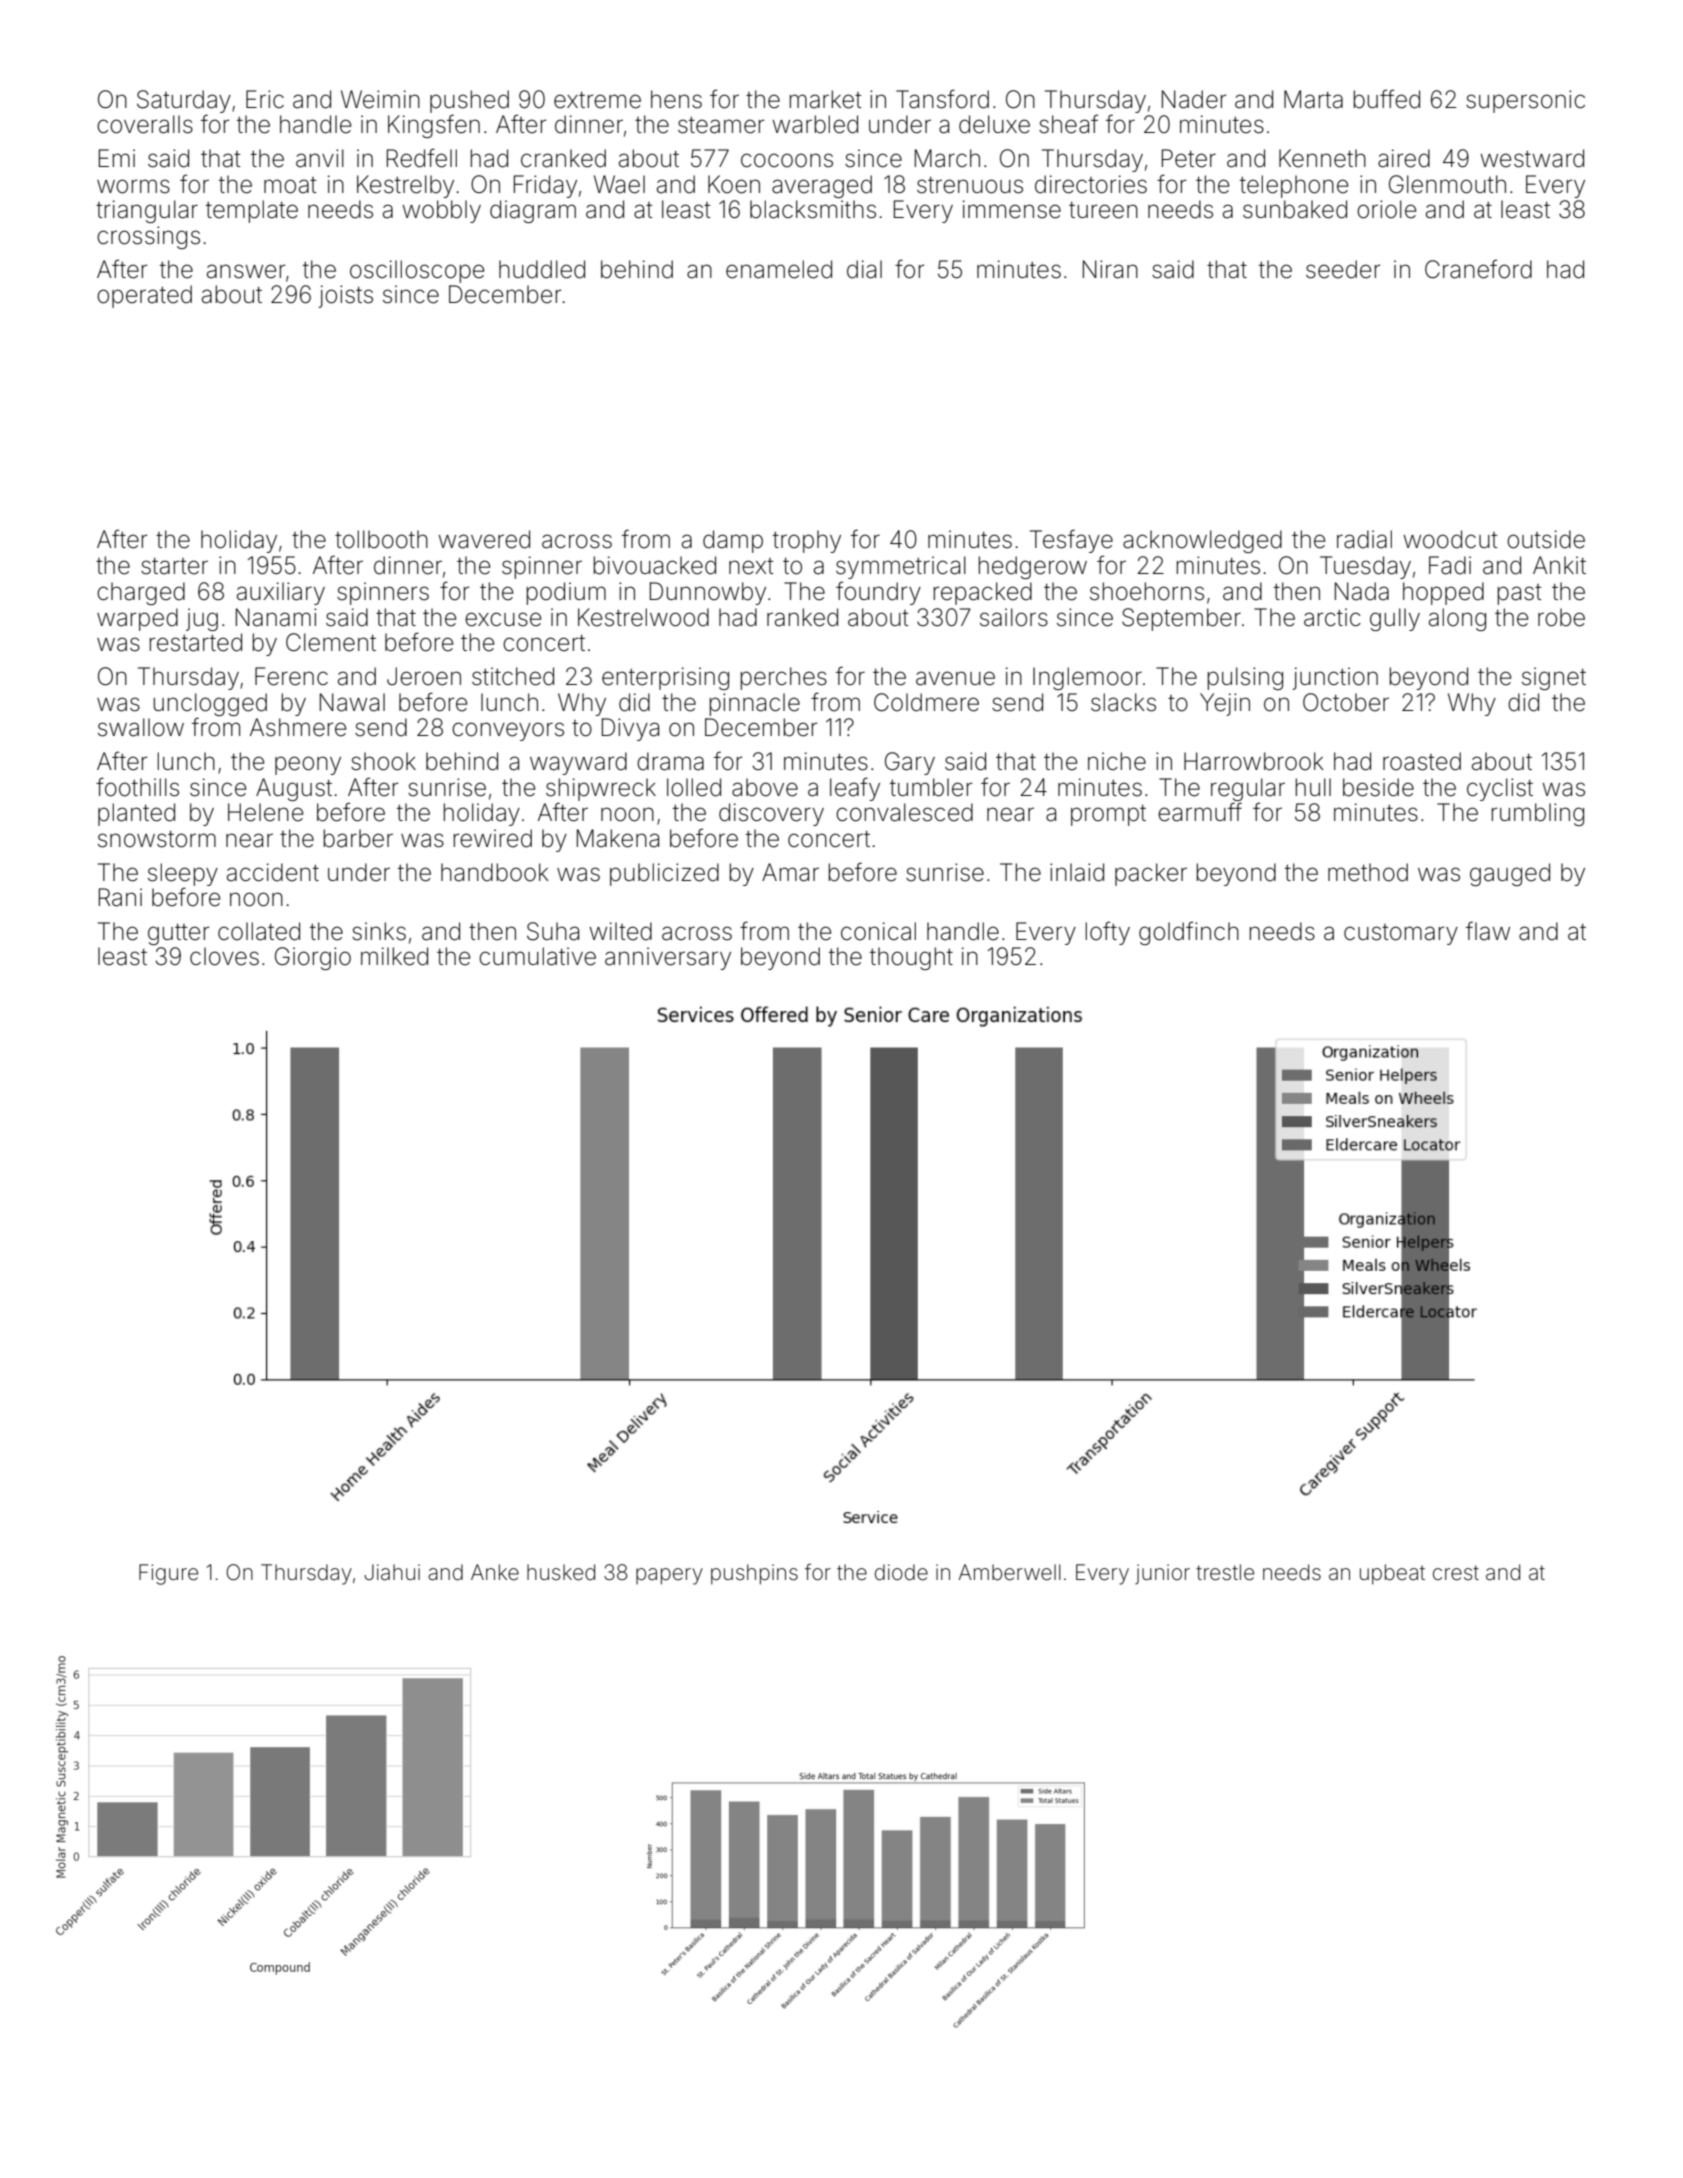 The height and width of the screenshot is (2178, 1683). What do you see at coordinates (141, 593) in the screenshot?
I see `charged` at bounding box center [141, 593].
